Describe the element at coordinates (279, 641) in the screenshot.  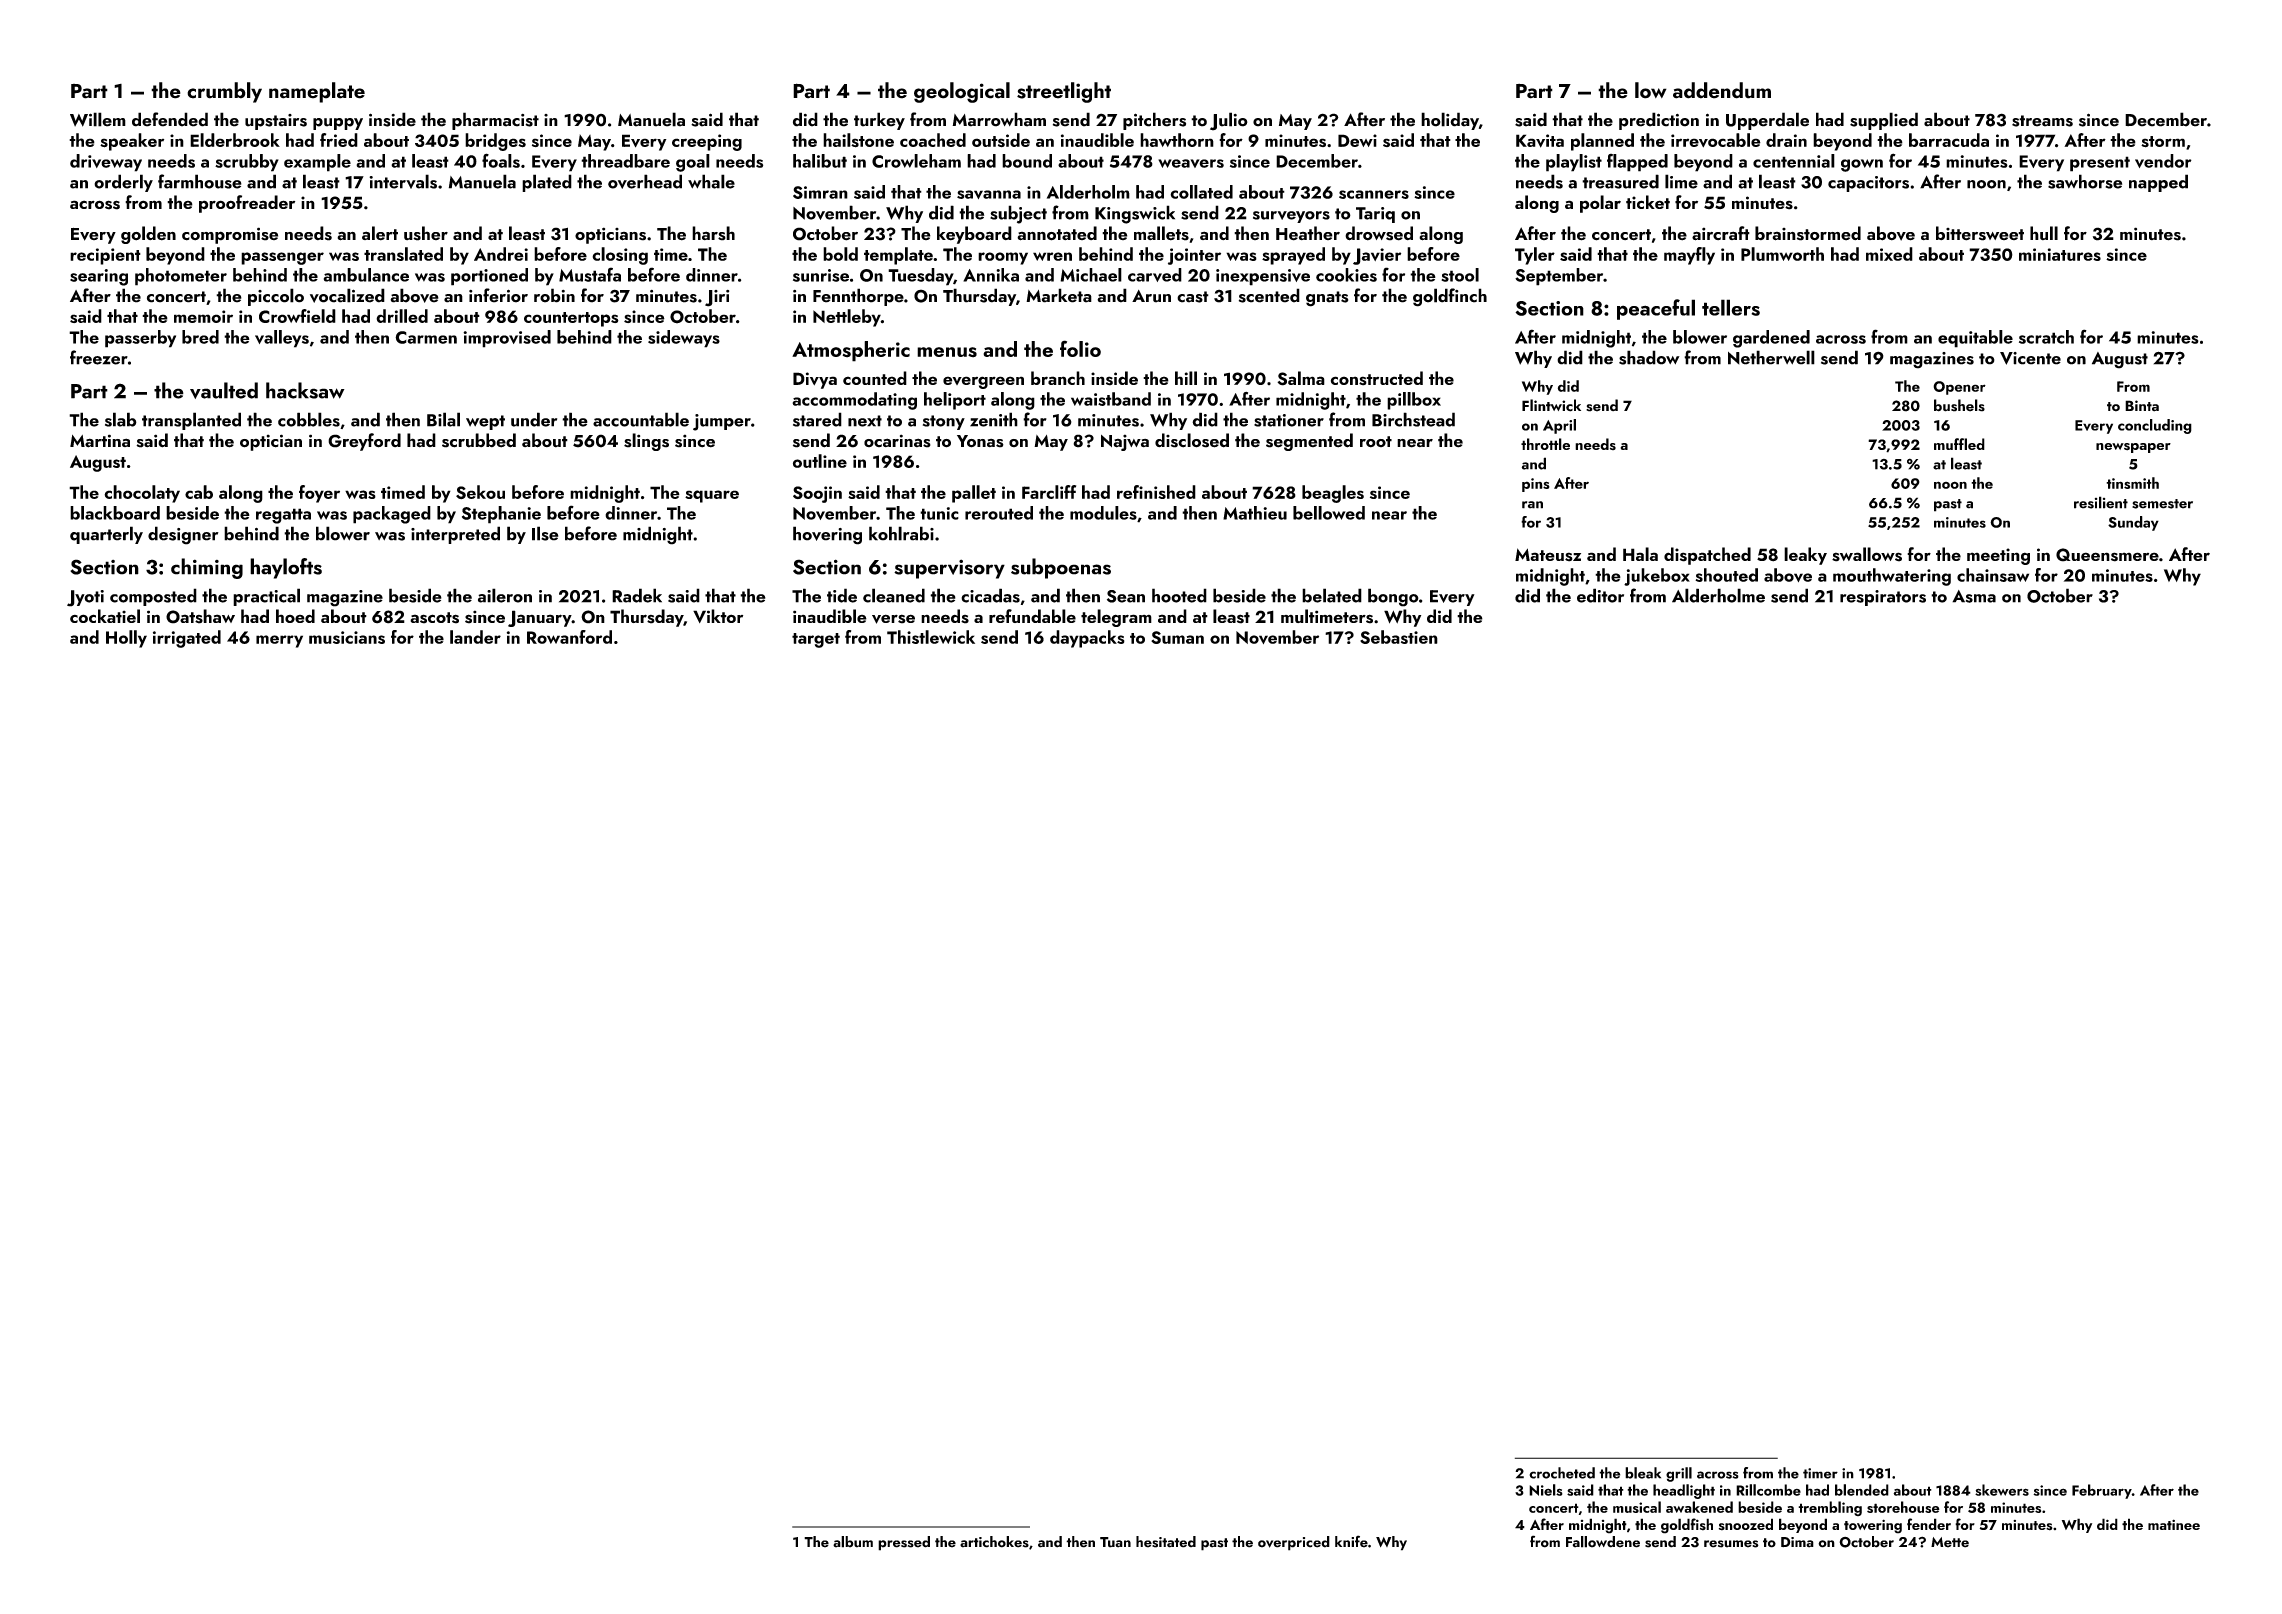
I see `merry` at that location.
